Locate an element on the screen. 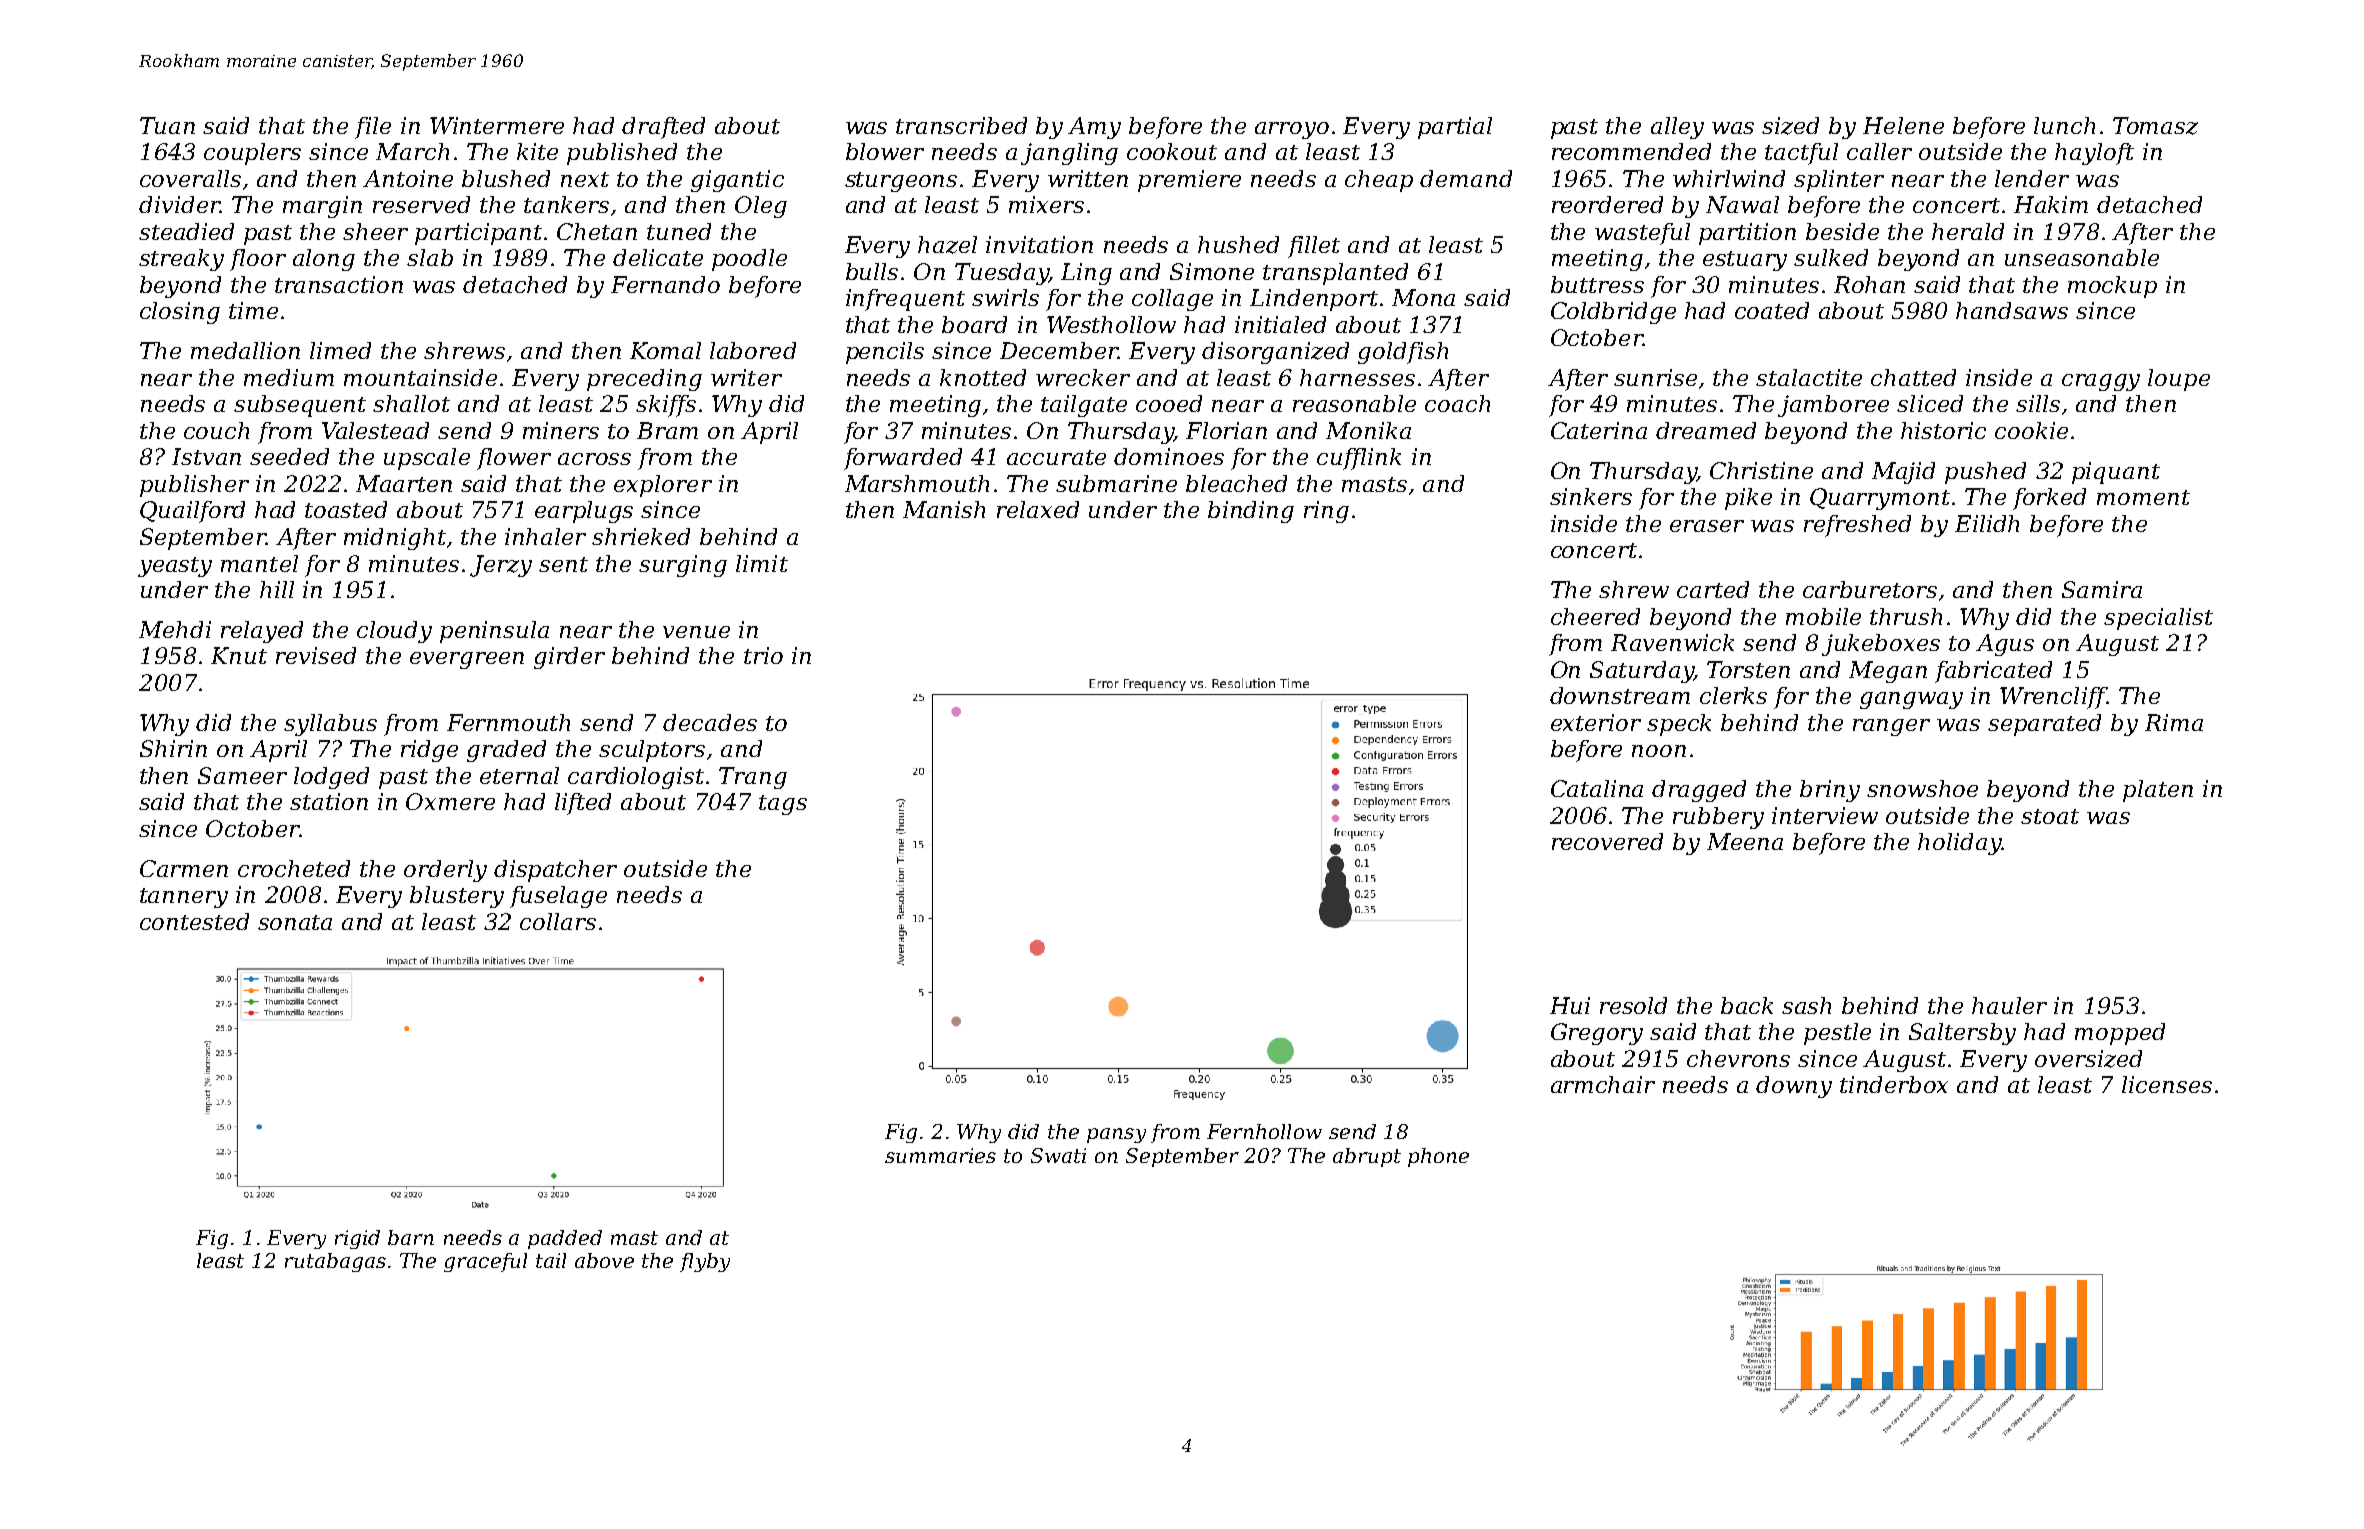 The image size is (2364, 1529). whirlwind is located at coordinates (1729, 178).
